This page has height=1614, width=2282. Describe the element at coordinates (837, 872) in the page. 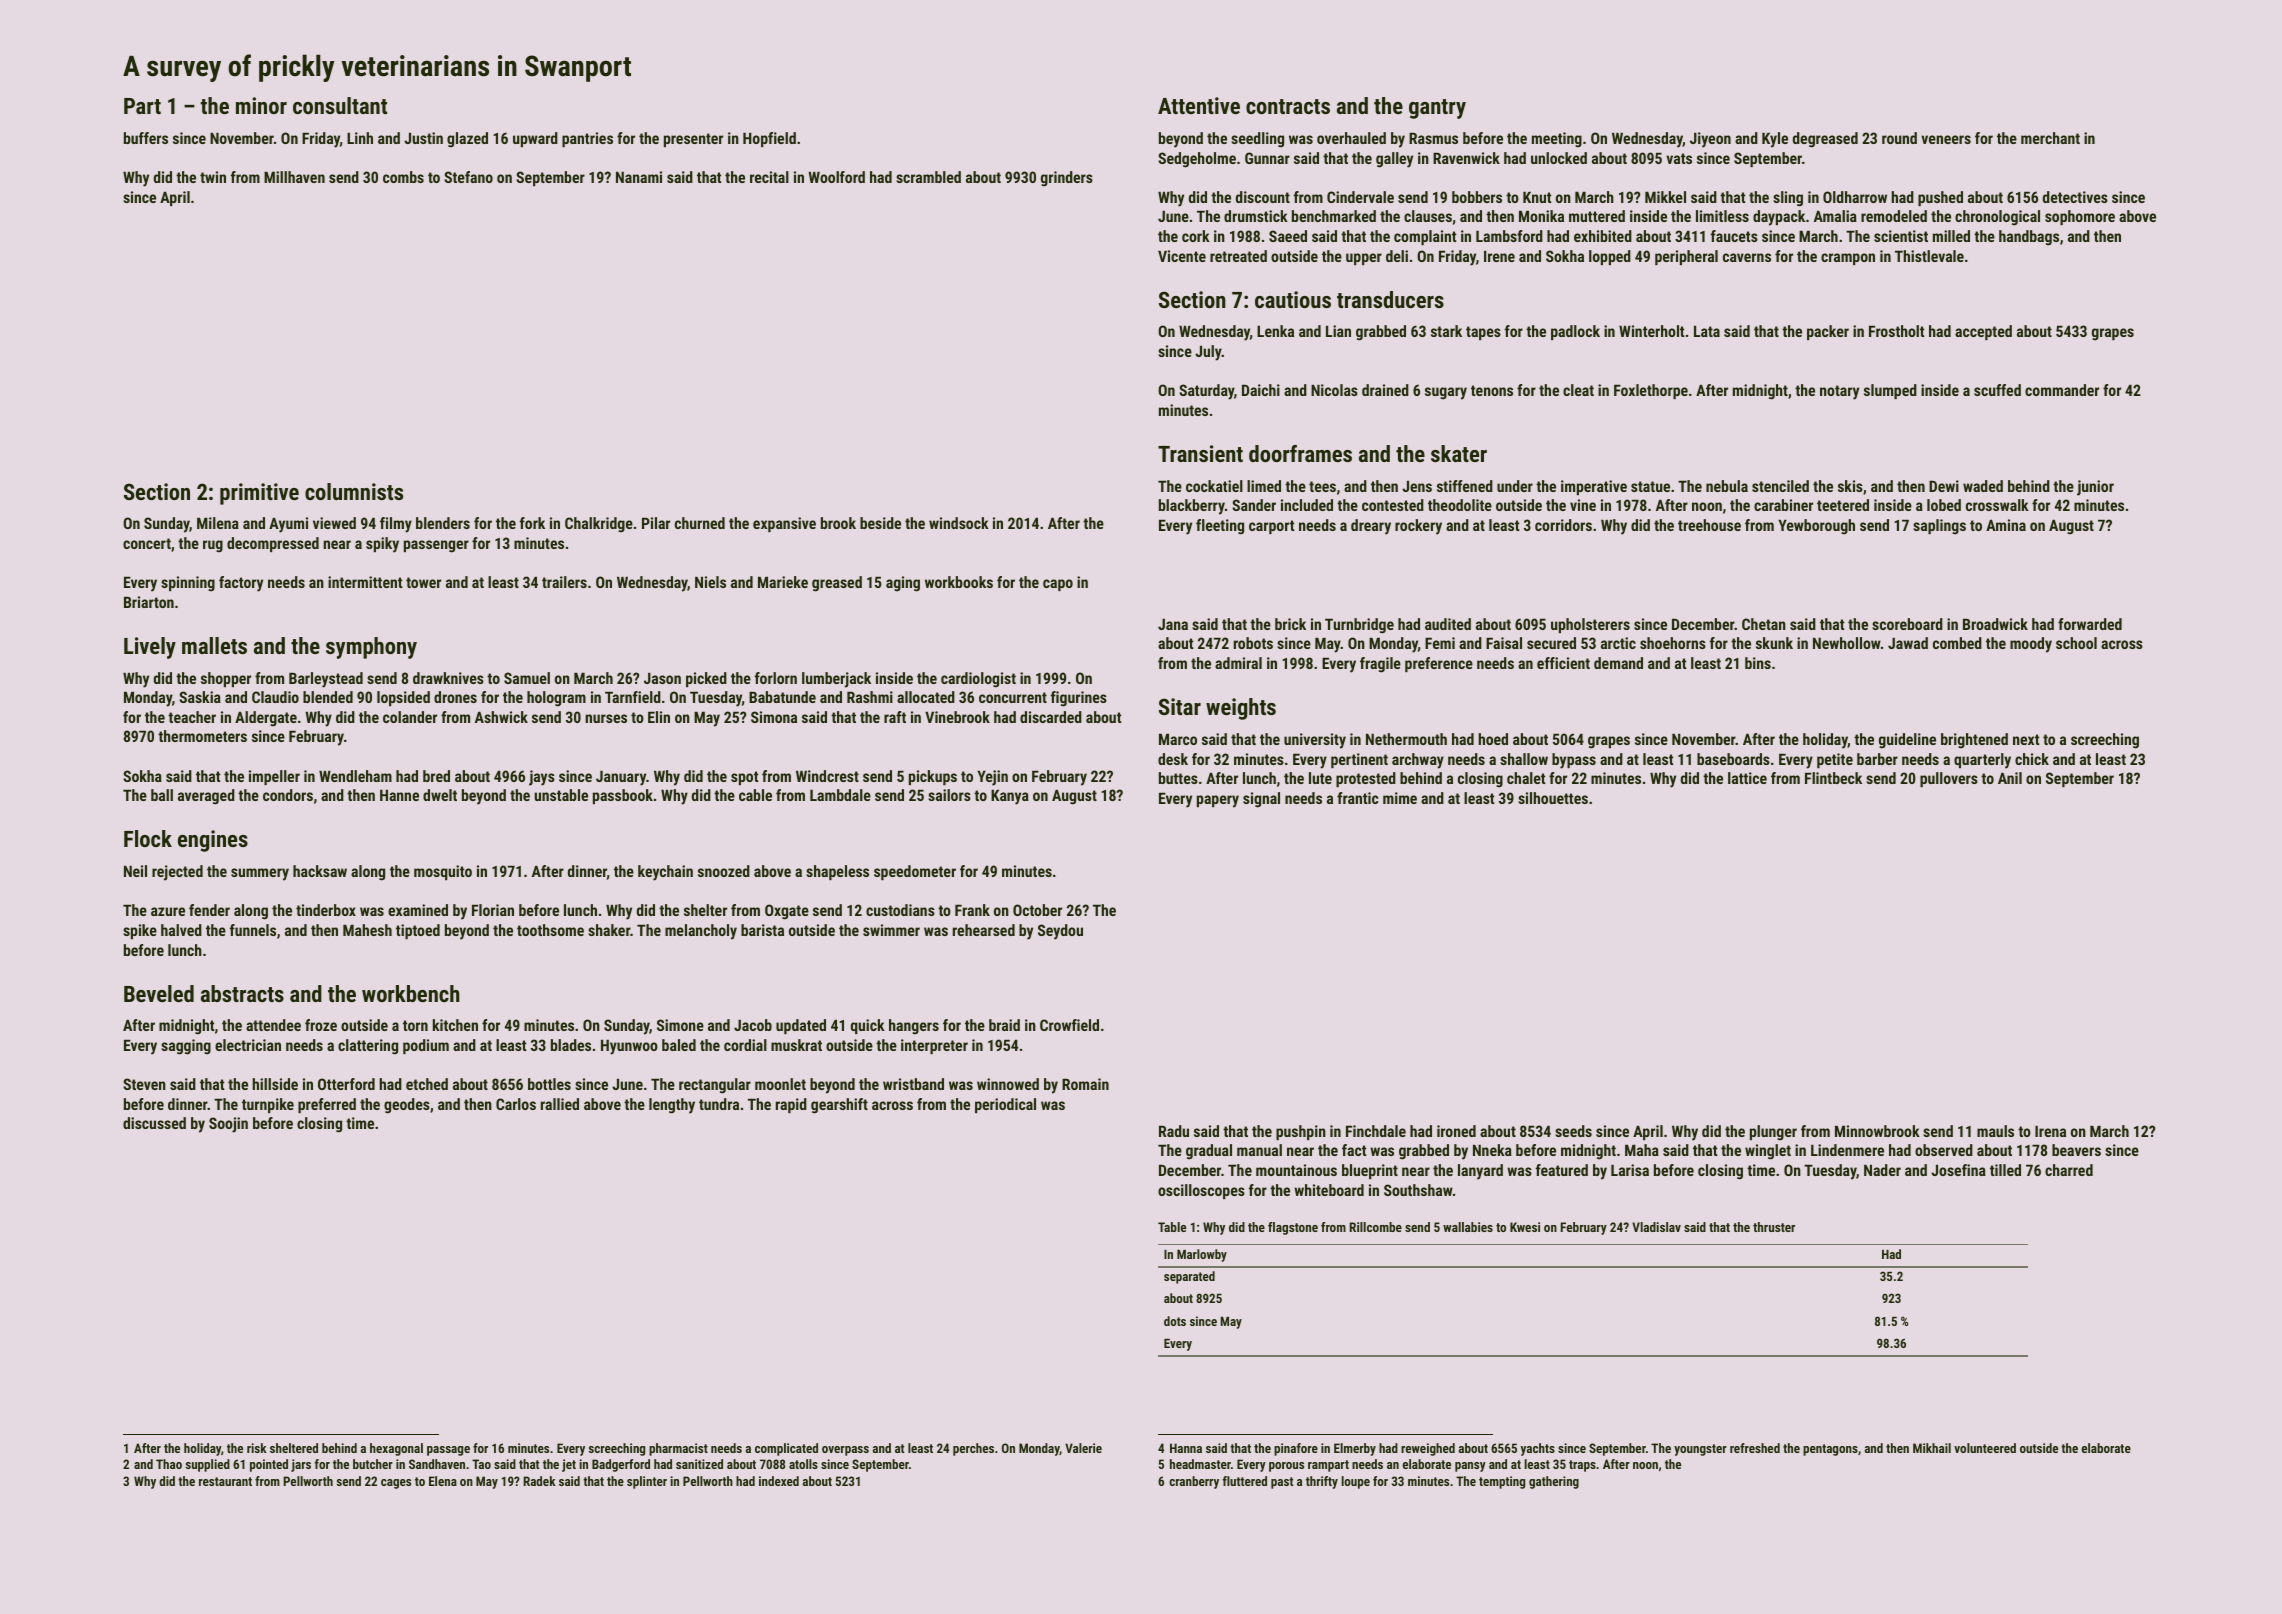

I see `shapeless` at that location.
